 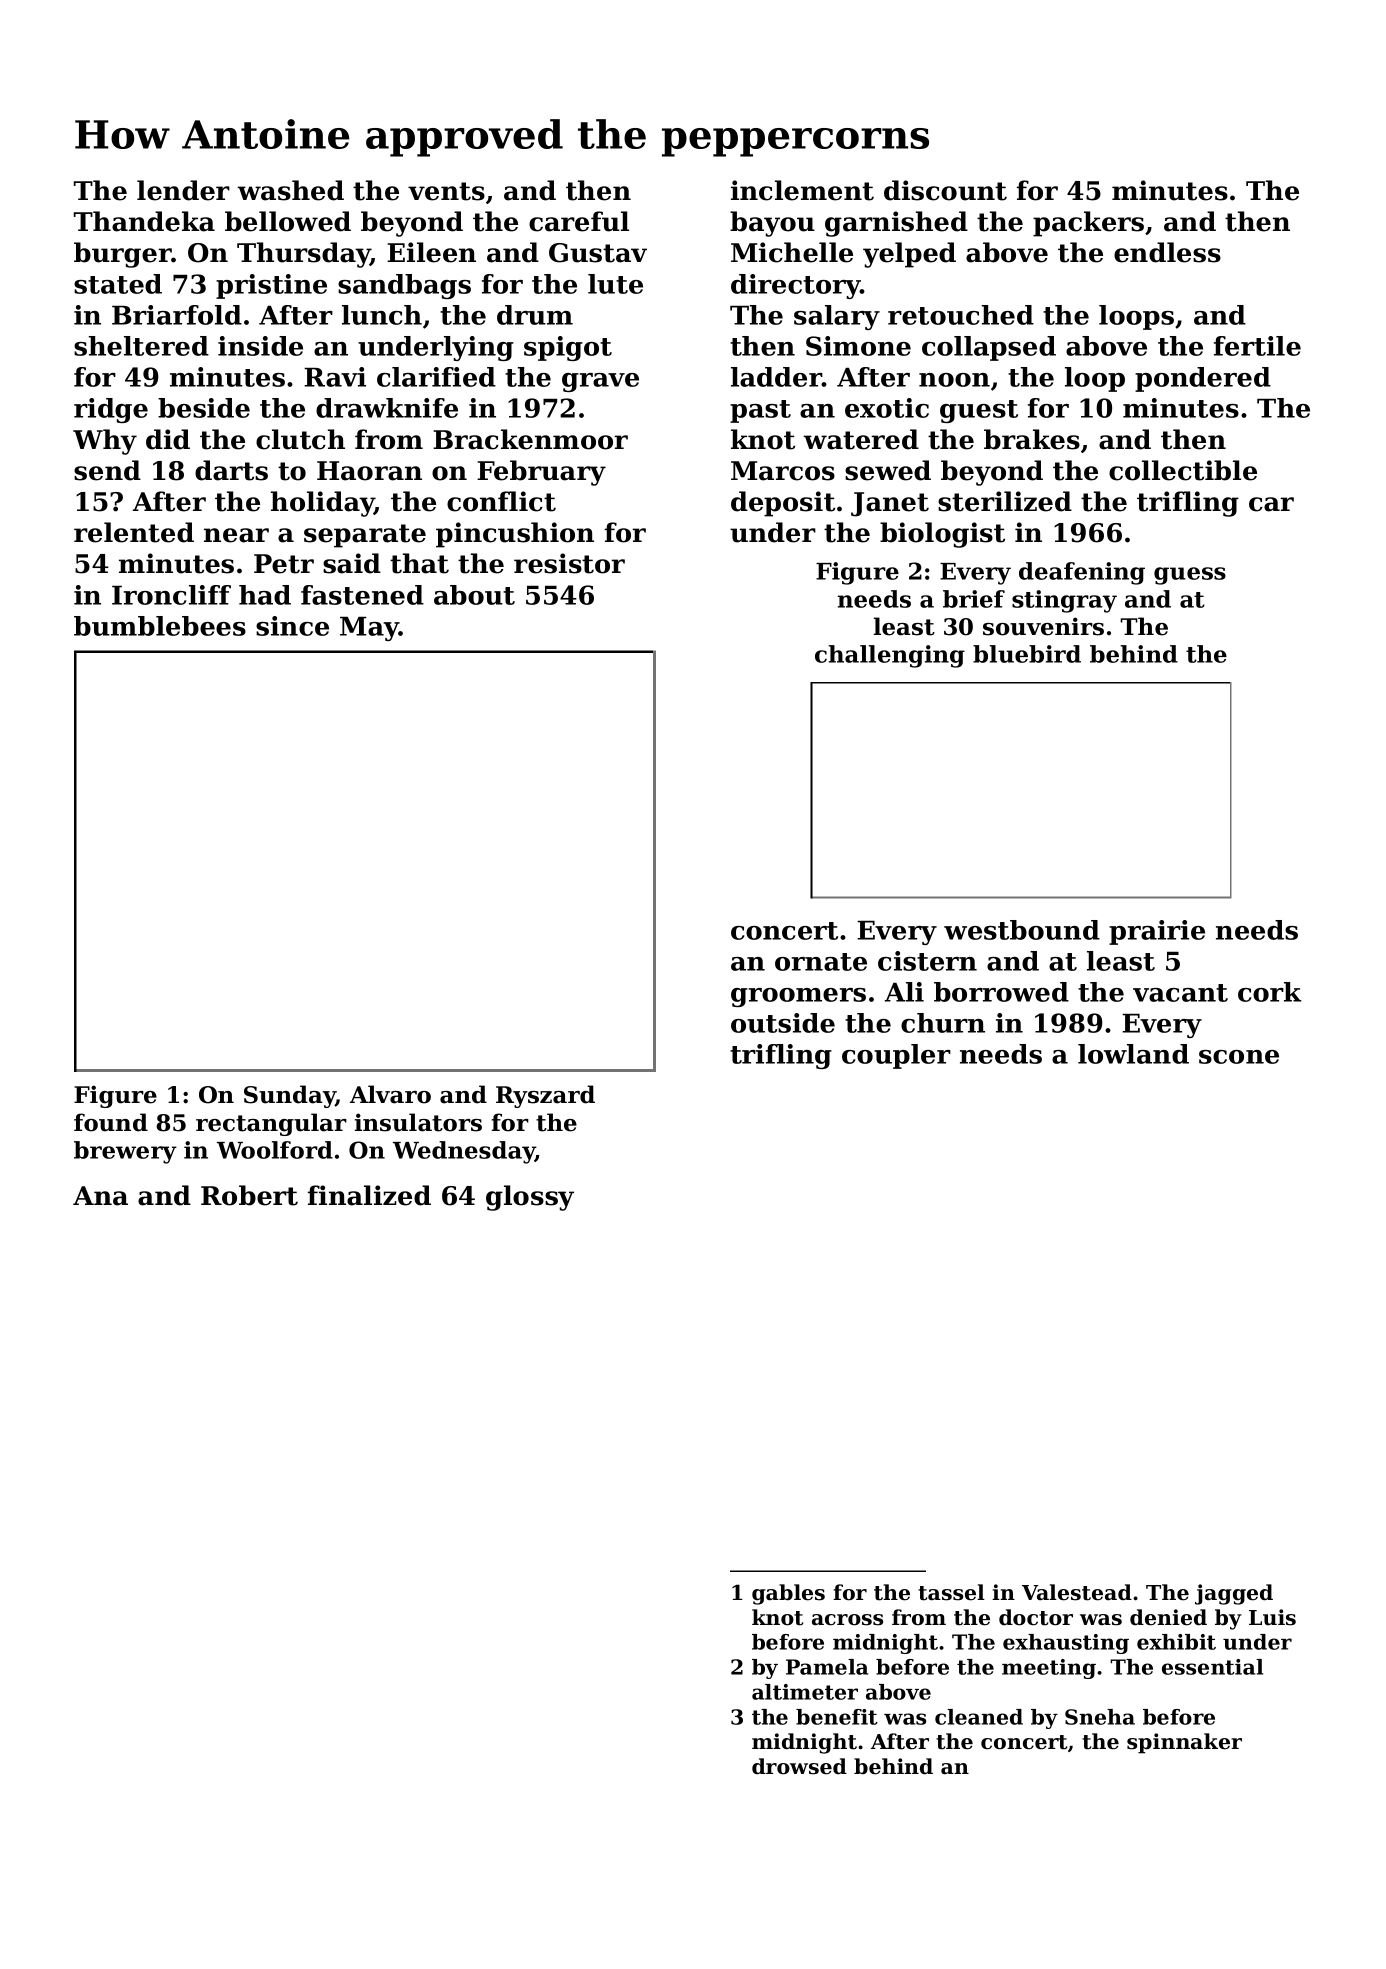 I want to click on grave, so click(x=600, y=382).
